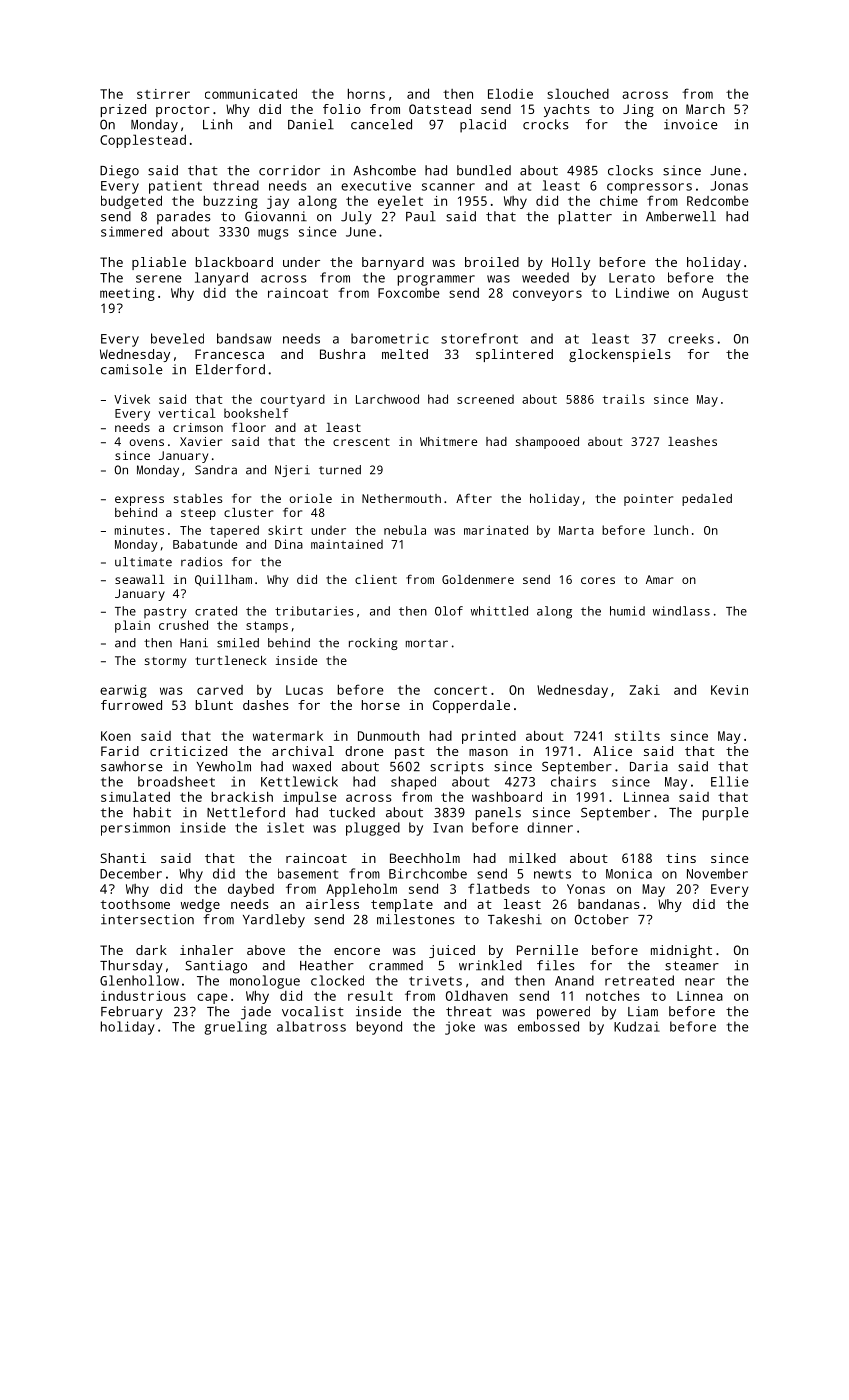  Describe the element at coordinates (725, 294) in the document. I see `August` at that location.
